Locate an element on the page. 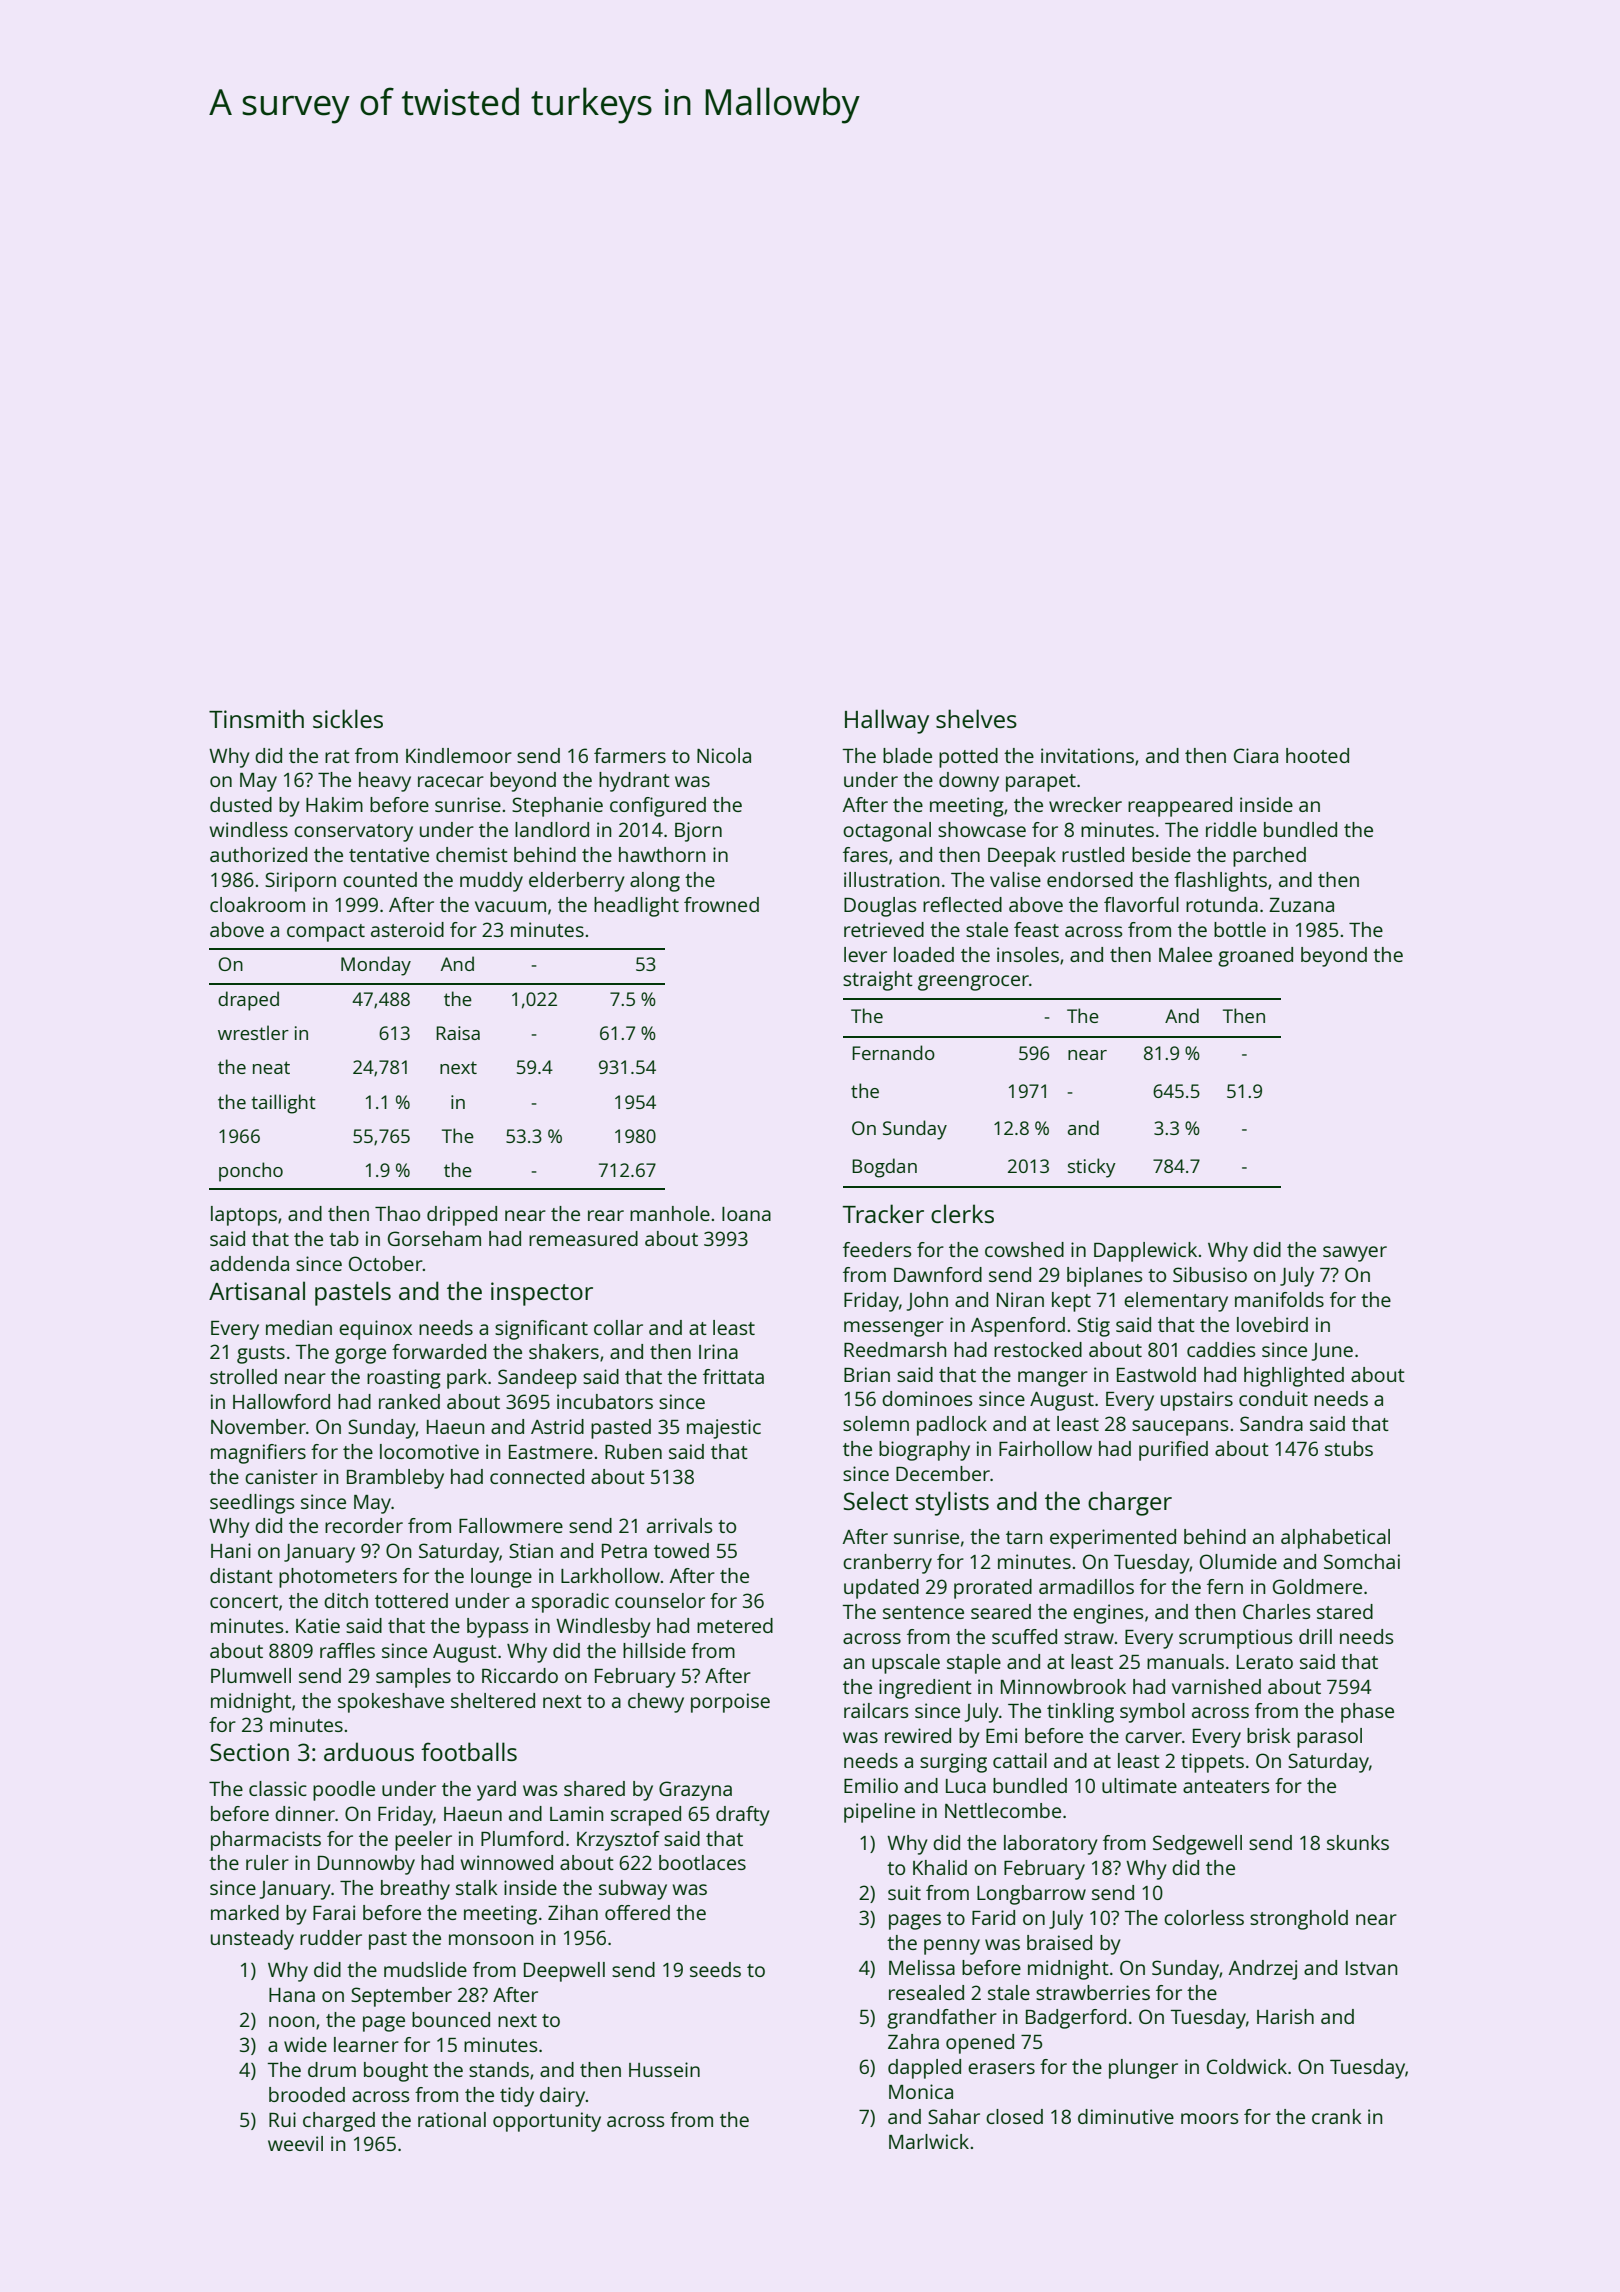  Tinsmith is located at coordinates (256, 718).
